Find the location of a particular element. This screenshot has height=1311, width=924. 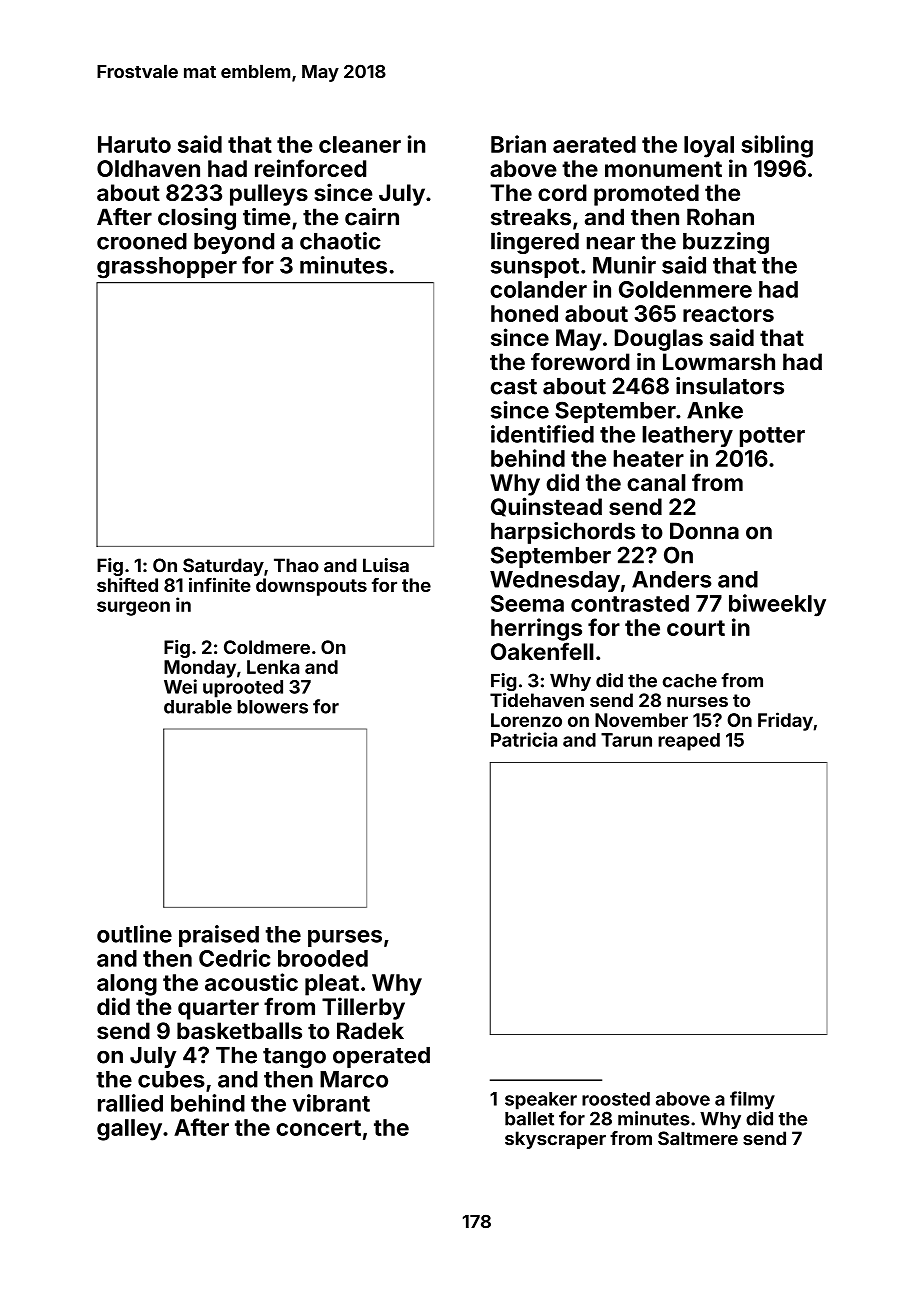

Anke is located at coordinates (715, 410).
